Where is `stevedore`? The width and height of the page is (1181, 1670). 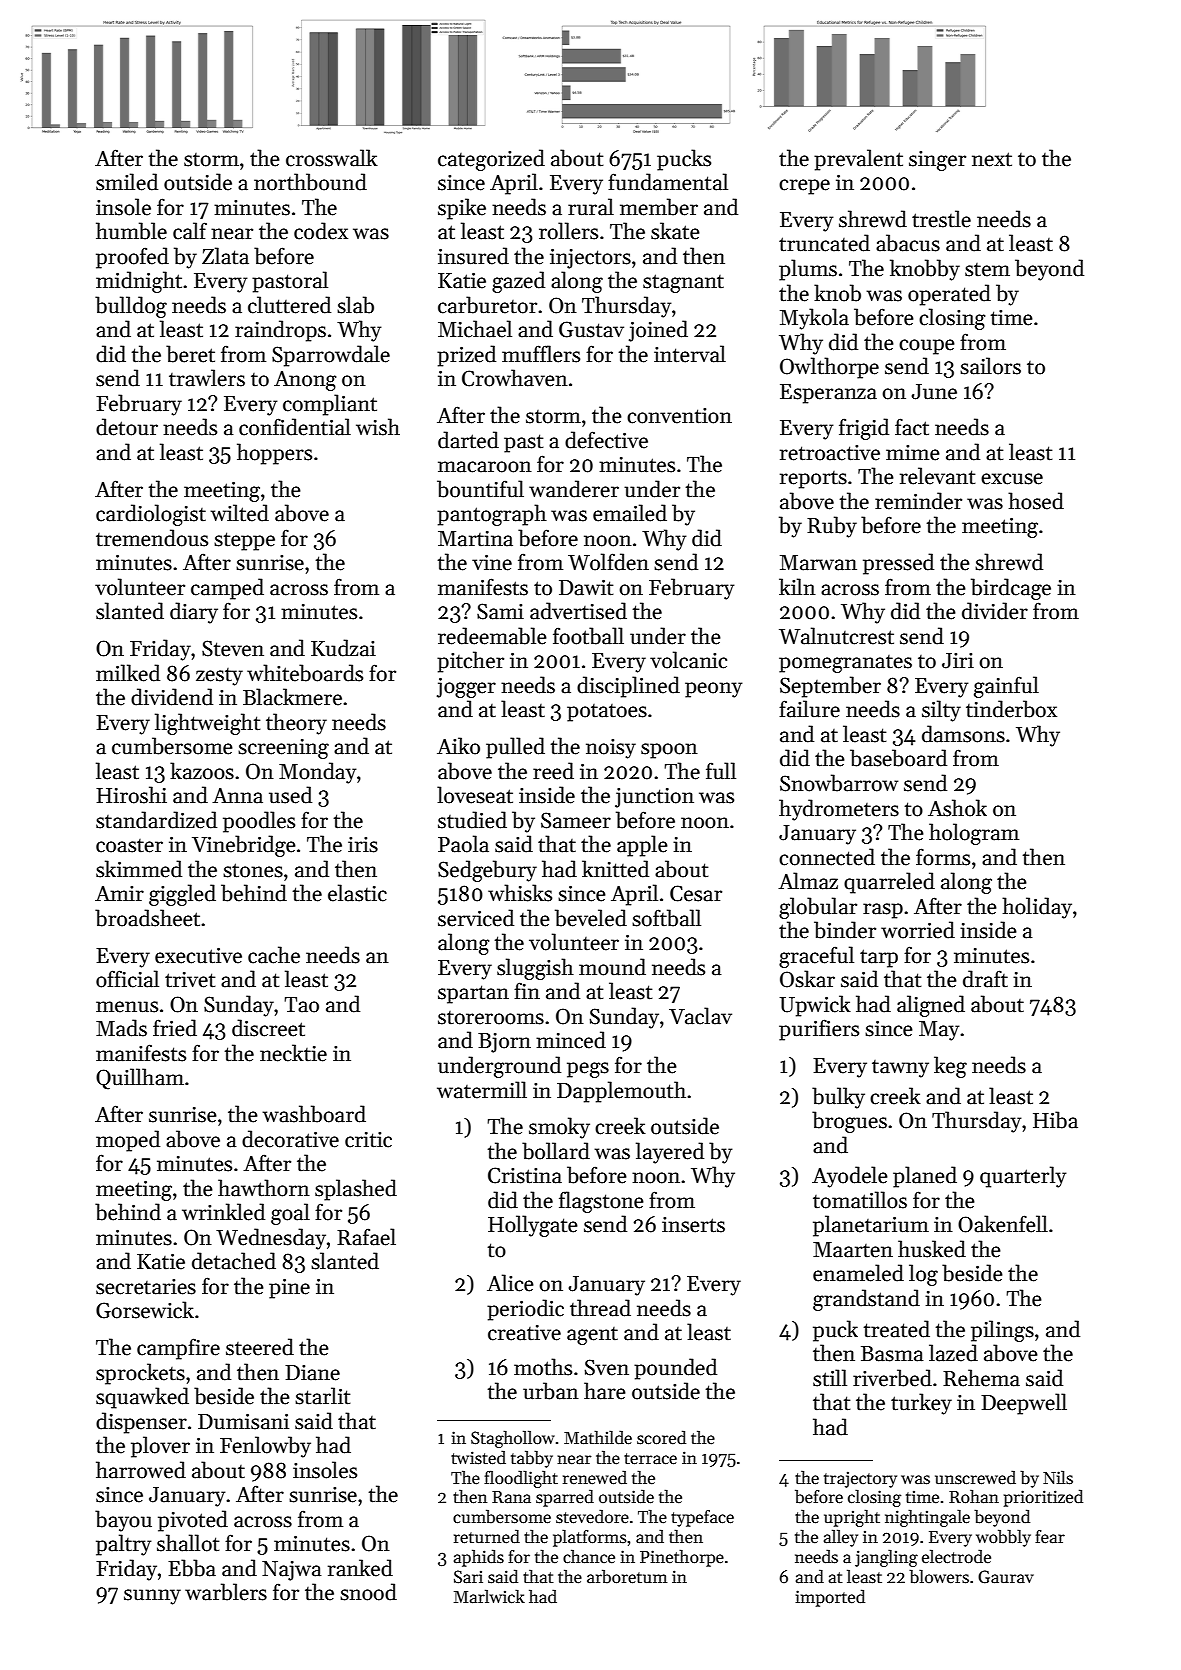
stevedore is located at coordinates (592, 1516).
